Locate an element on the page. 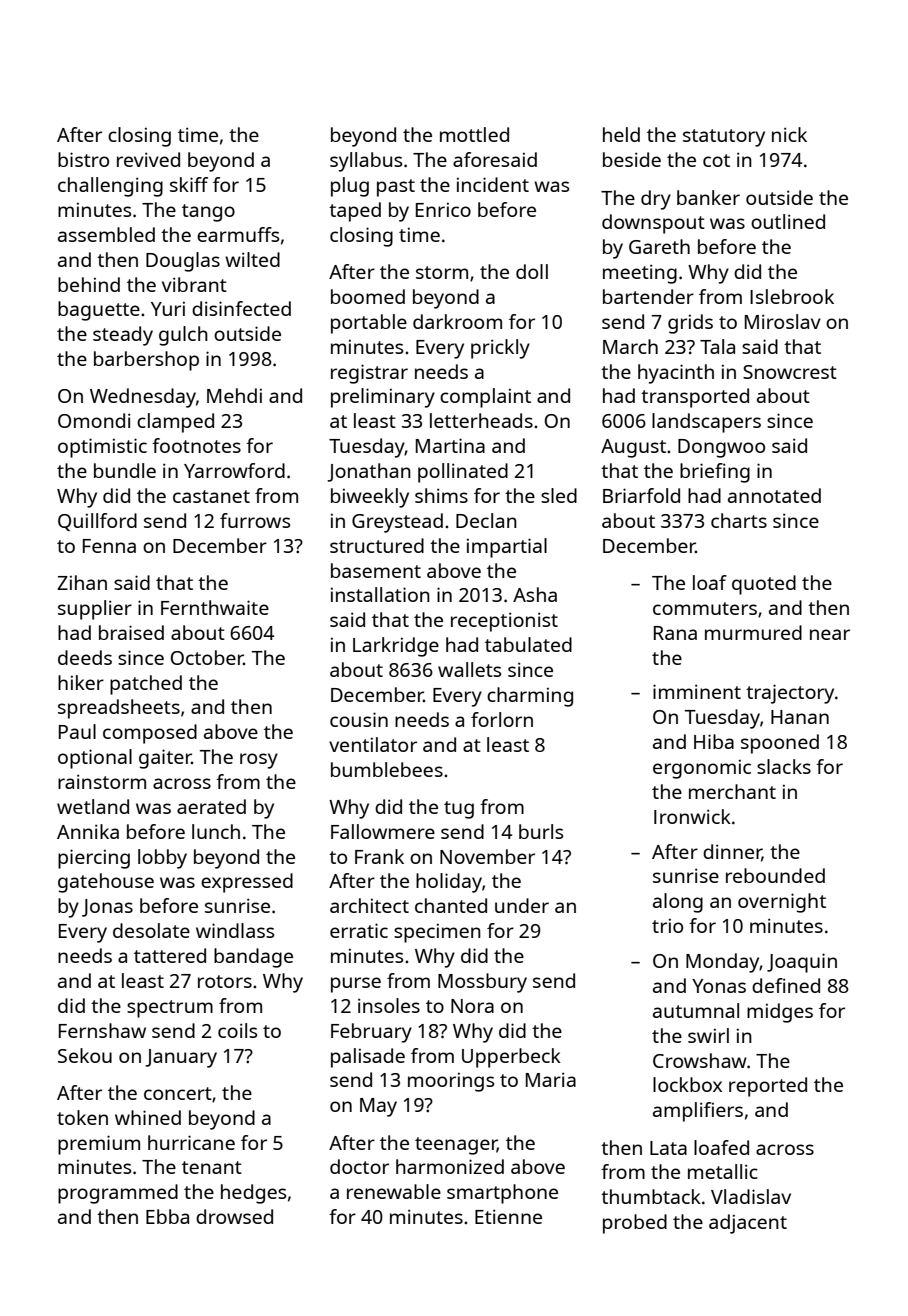  composed is located at coordinates (150, 734).
